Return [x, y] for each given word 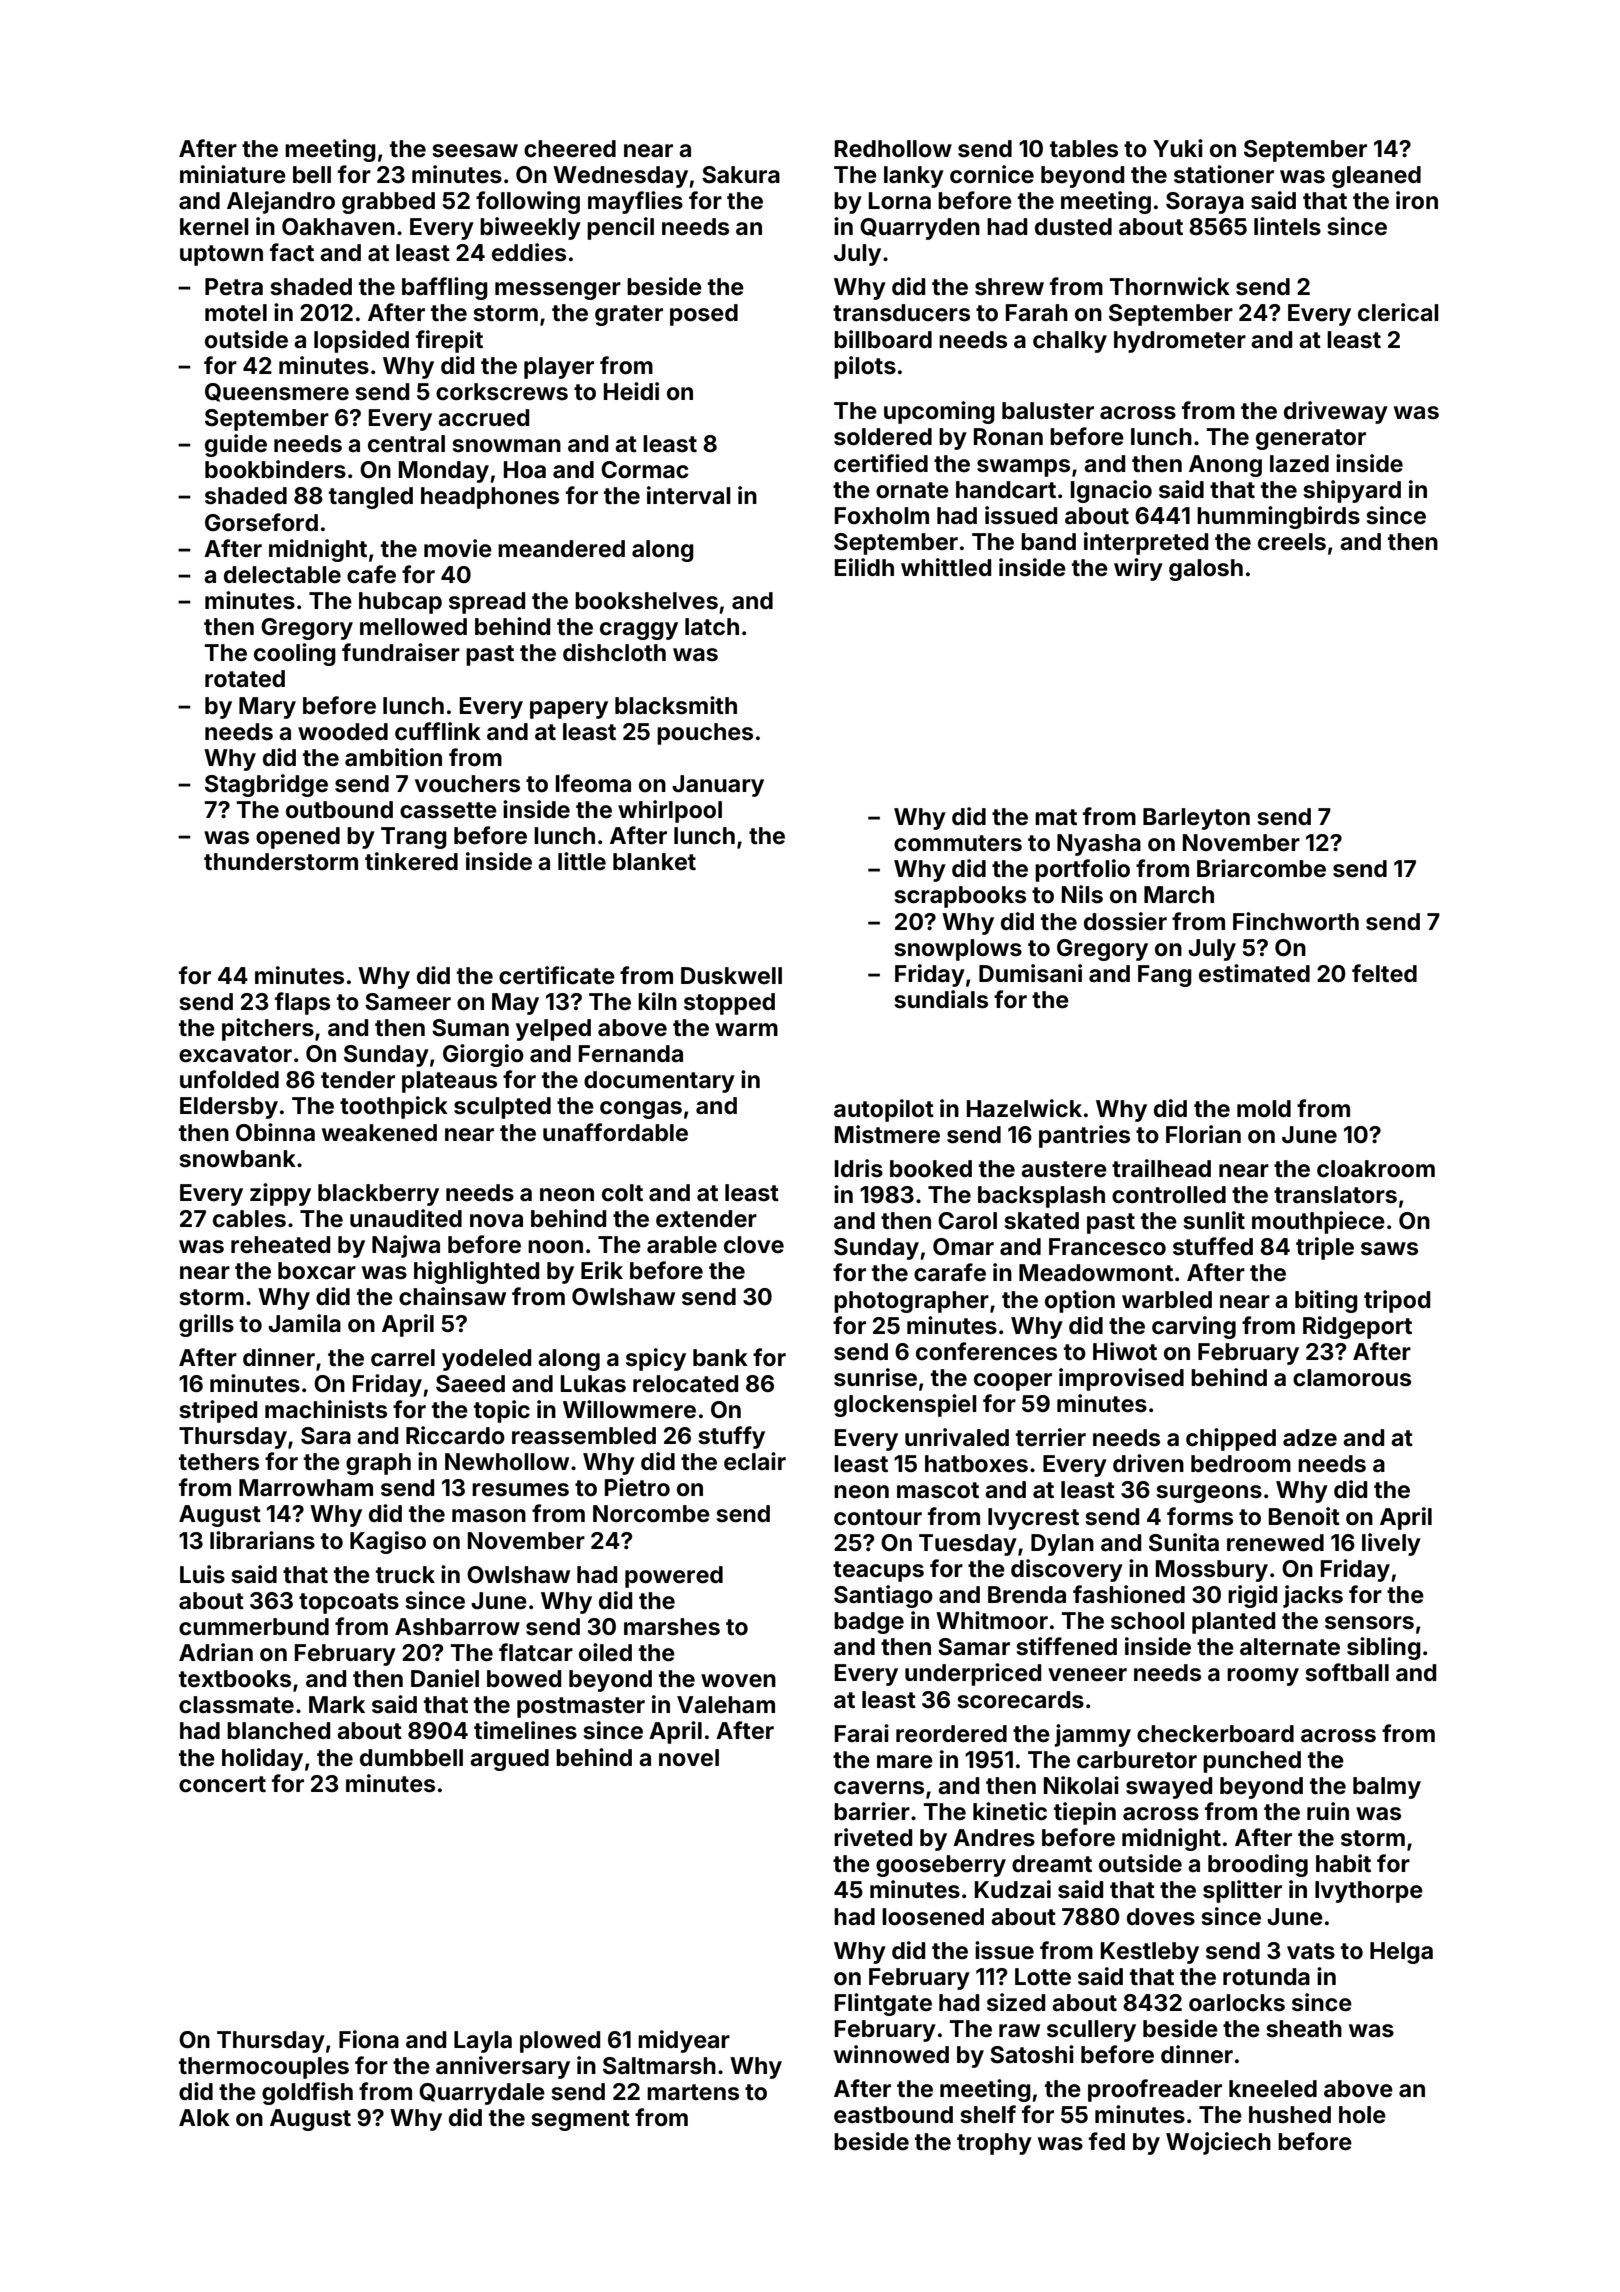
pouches [705, 734]
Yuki [1178, 148]
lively [1391, 1544]
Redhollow [893, 149]
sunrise [875, 1377]
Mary [267, 708]
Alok [204, 2117]
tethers [219, 1462]
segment [580, 2120]
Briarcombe [1261, 868]
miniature [233, 174]
